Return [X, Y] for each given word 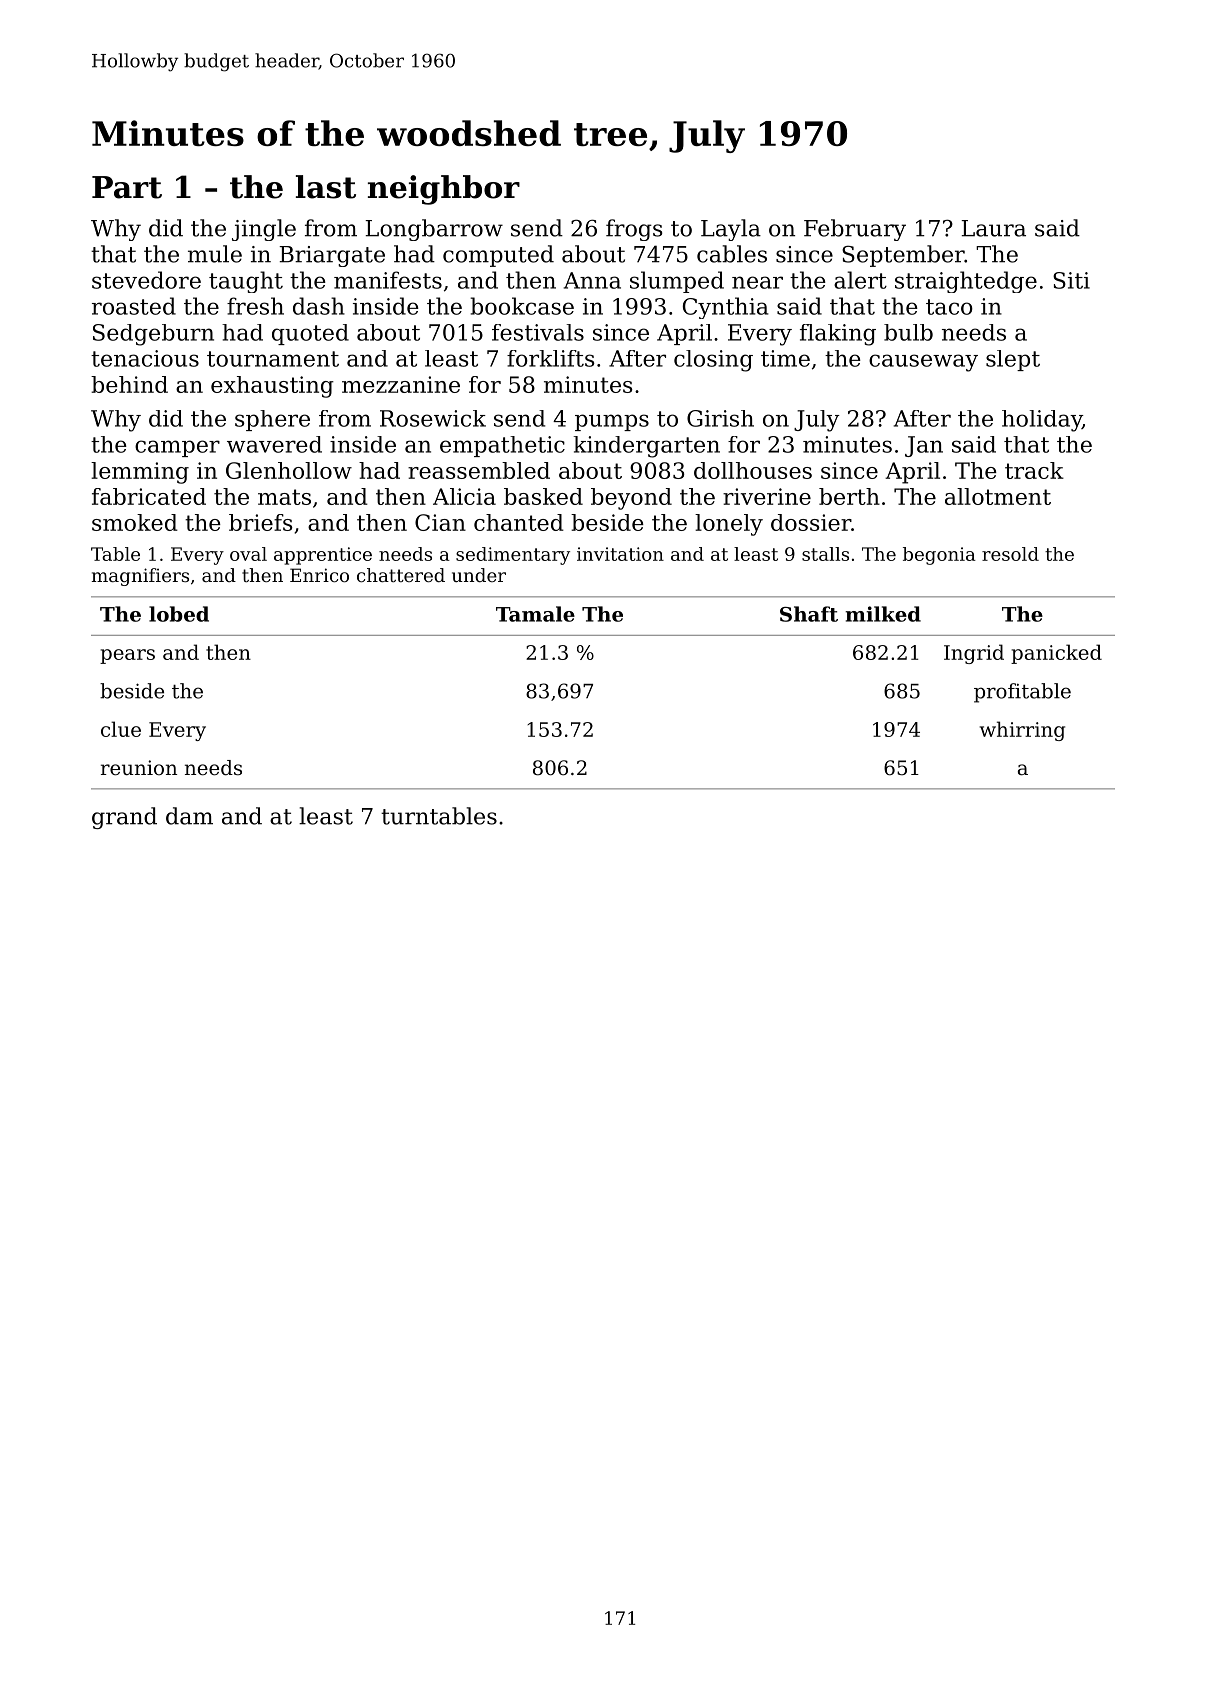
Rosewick [433, 418]
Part [127, 187]
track [1034, 470]
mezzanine [401, 384]
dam [189, 816]
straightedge [966, 282]
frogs [634, 230]
